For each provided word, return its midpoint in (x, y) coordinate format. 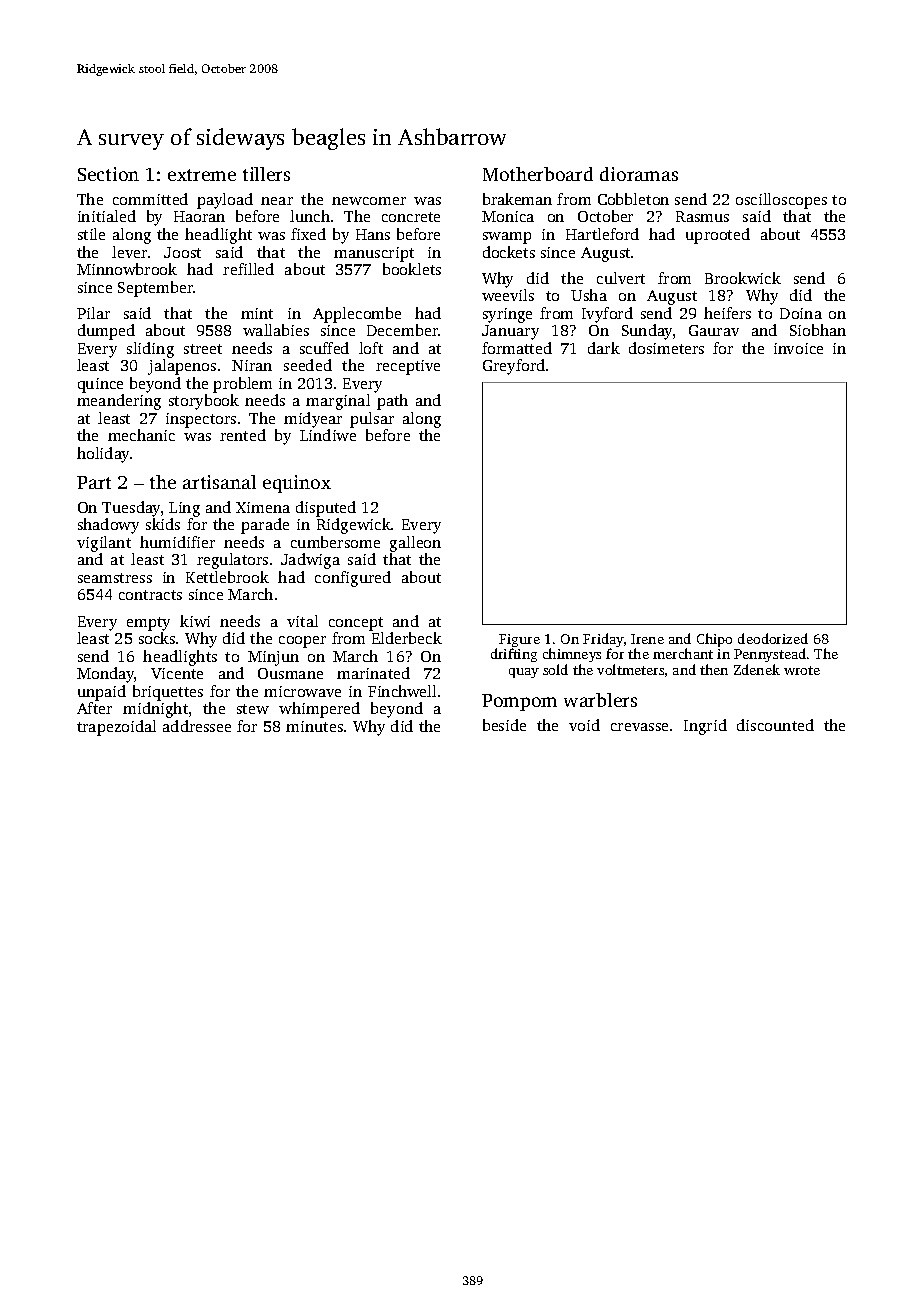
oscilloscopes (781, 201)
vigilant (104, 544)
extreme (202, 175)
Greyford (514, 367)
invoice (798, 348)
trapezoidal (116, 728)
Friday (603, 640)
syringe (507, 315)
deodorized (773, 638)
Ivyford (607, 315)
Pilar (93, 313)
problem (242, 385)
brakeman (517, 199)
